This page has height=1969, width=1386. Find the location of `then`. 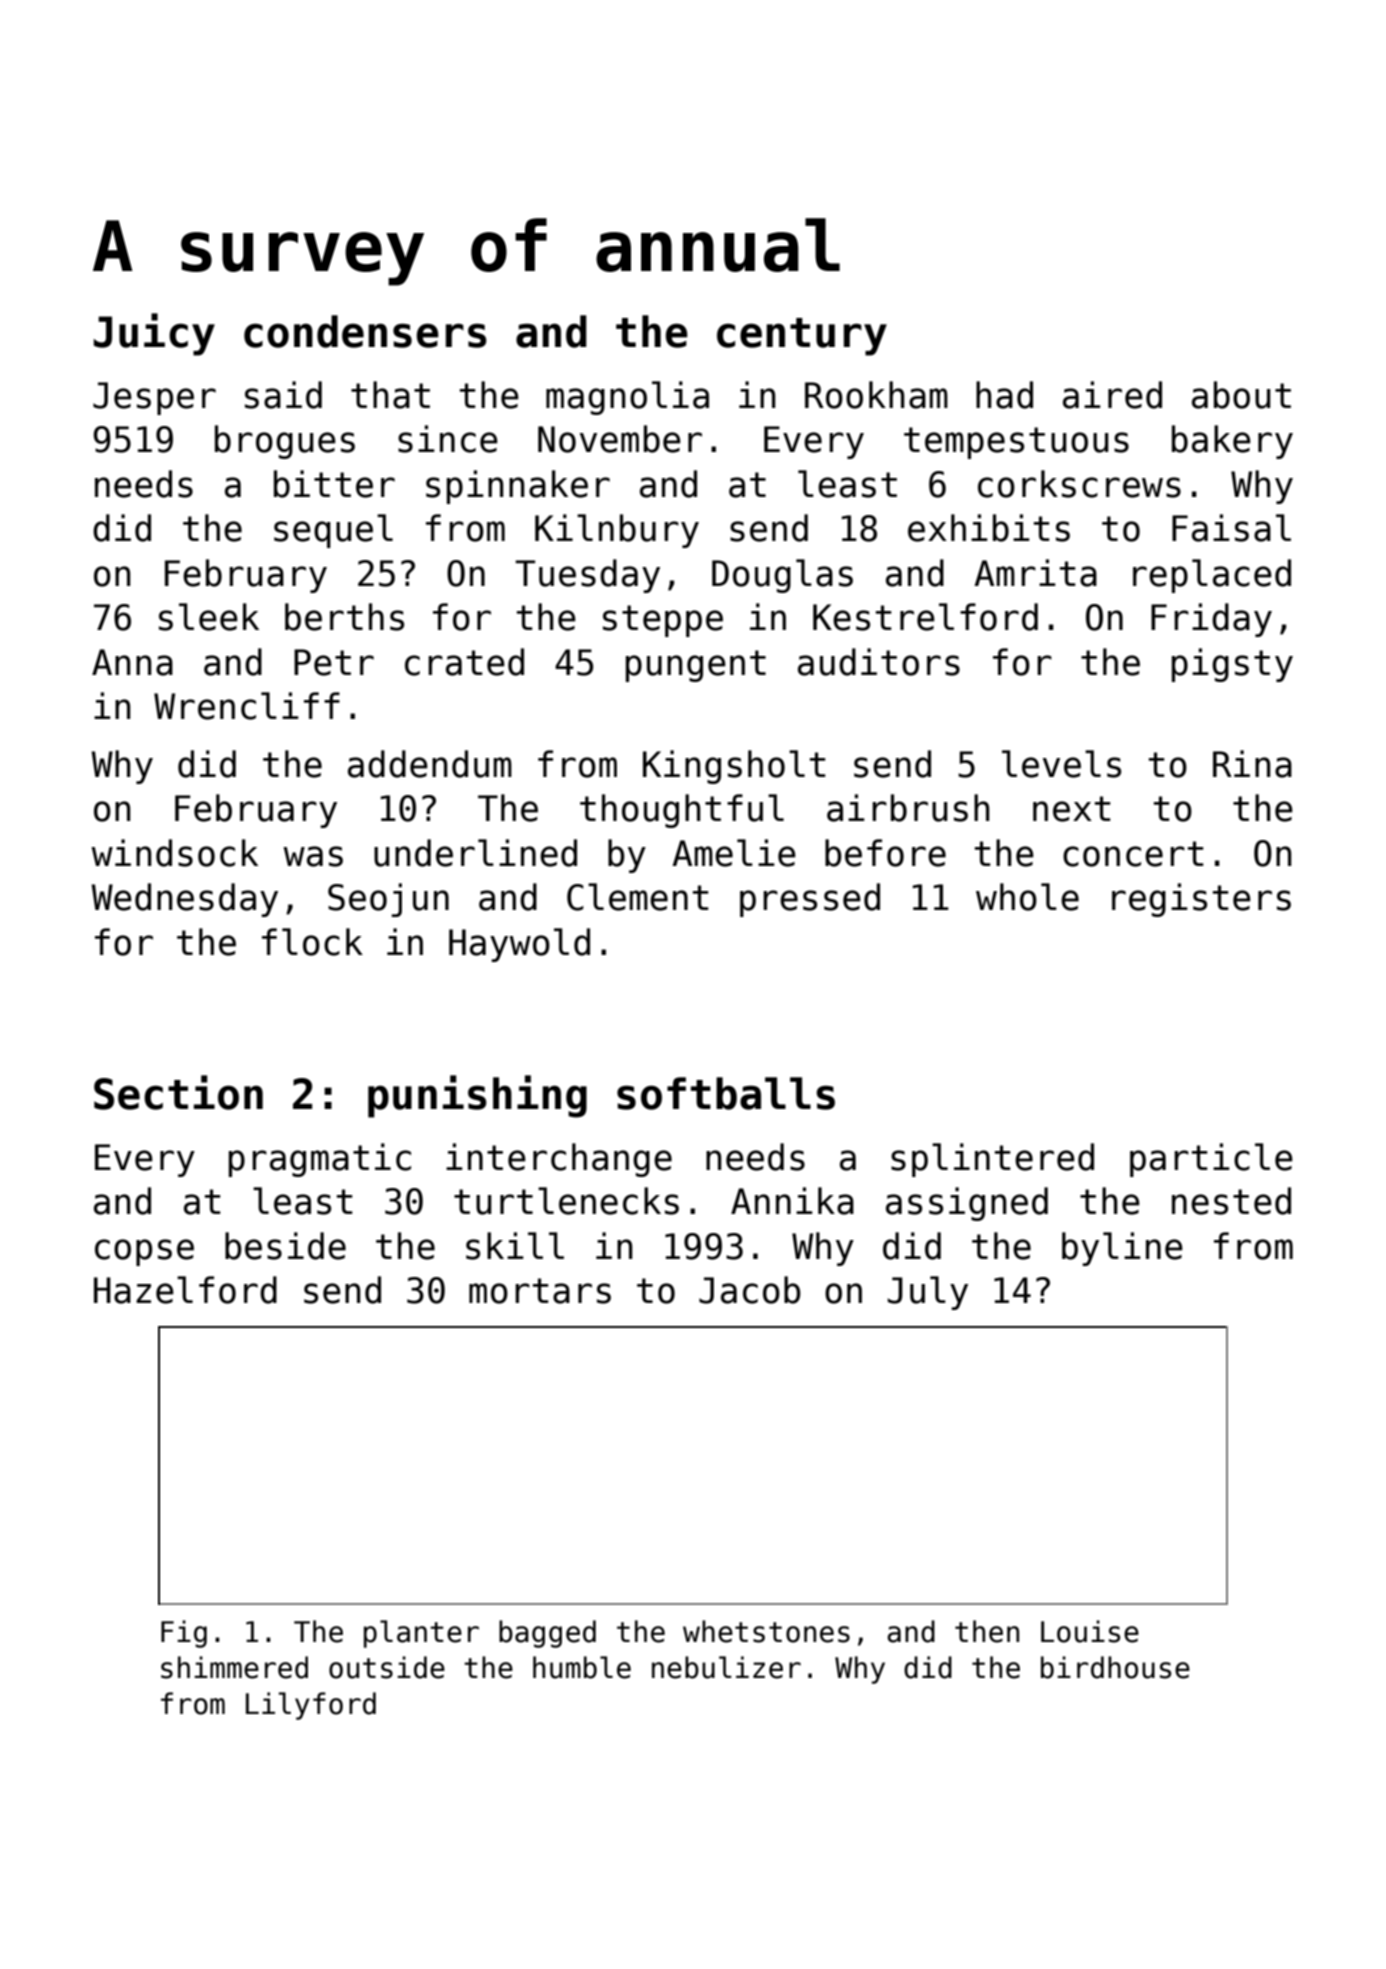

then is located at coordinates (987, 1631).
